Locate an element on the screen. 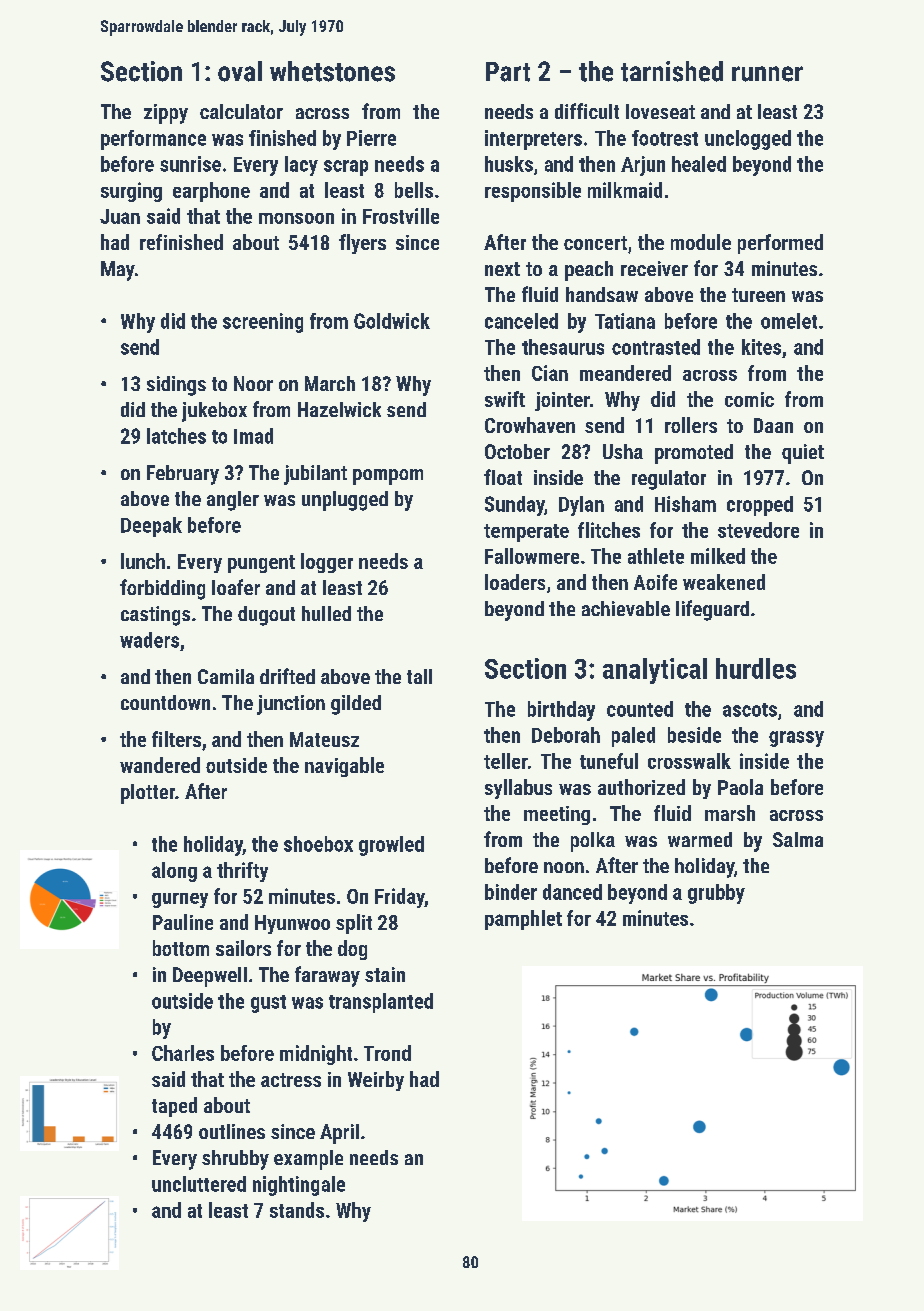 The width and height of the screenshot is (924, 1311). taped is located at coordinates (174, 1107).
